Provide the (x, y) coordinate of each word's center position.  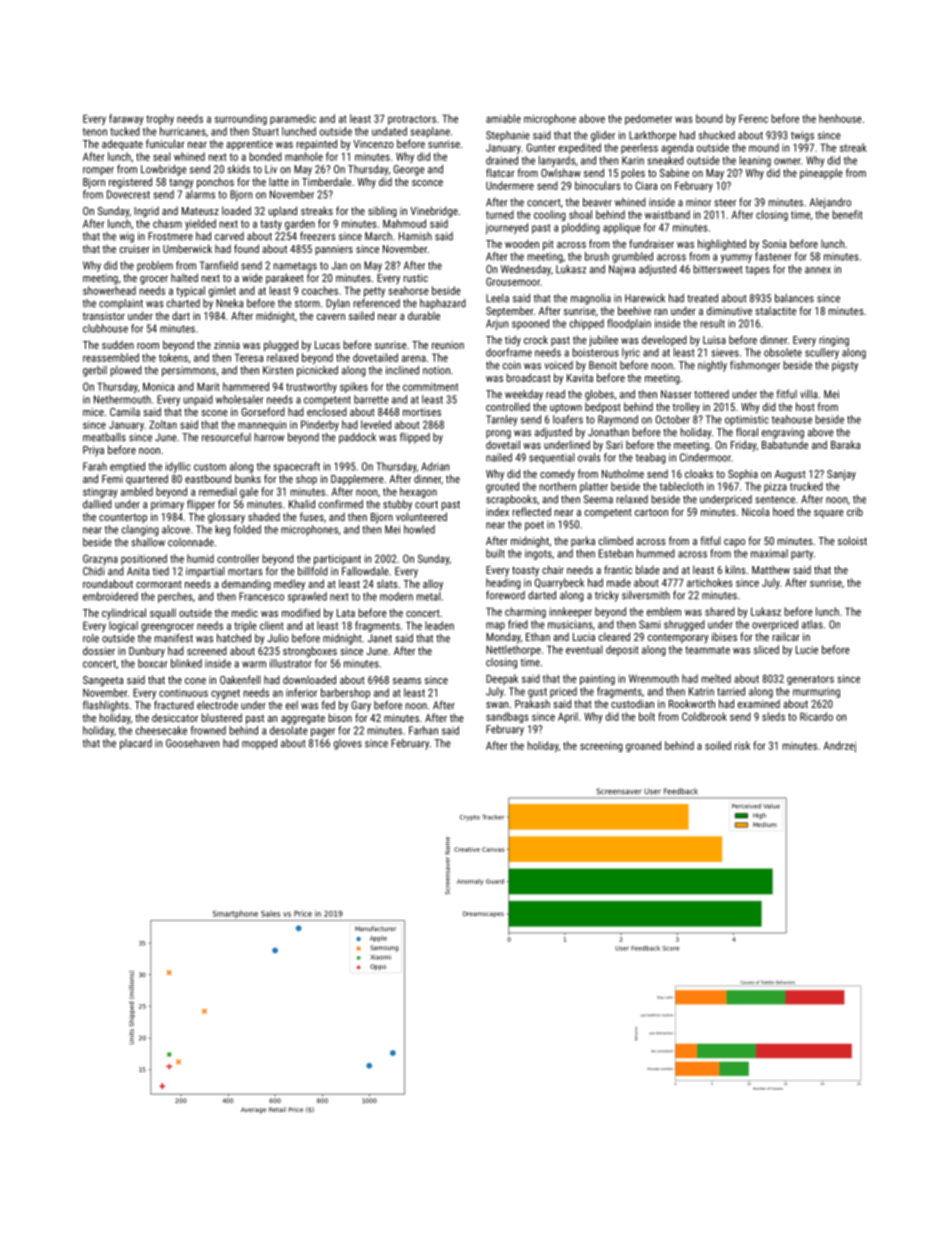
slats (387, 583)
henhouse (840, 118)
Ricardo (816, 716)
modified (301, 612)
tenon (95, 132)
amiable (503, 118)
